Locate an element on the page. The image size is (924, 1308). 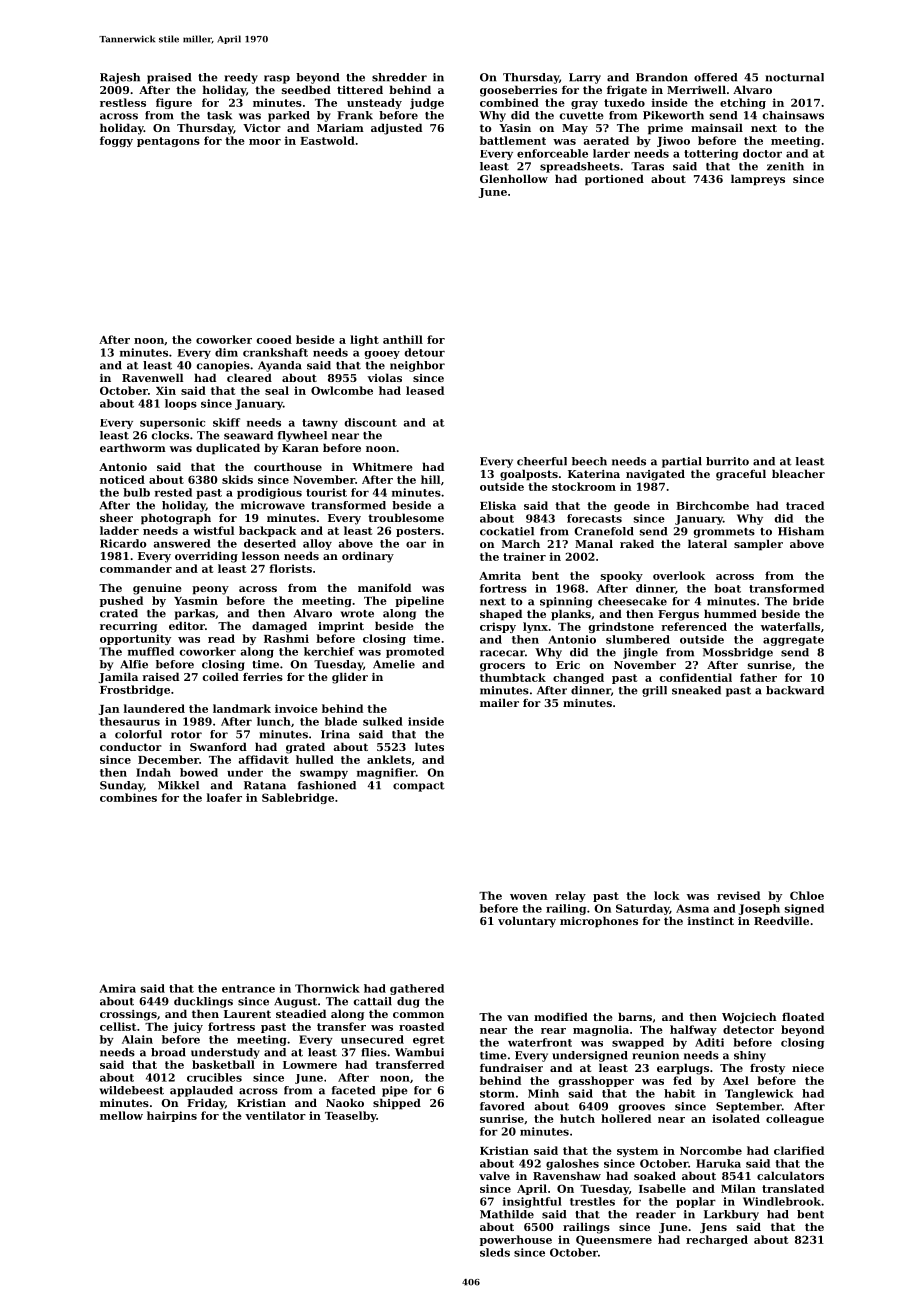
spinning is located at coordinates (566, 602).
